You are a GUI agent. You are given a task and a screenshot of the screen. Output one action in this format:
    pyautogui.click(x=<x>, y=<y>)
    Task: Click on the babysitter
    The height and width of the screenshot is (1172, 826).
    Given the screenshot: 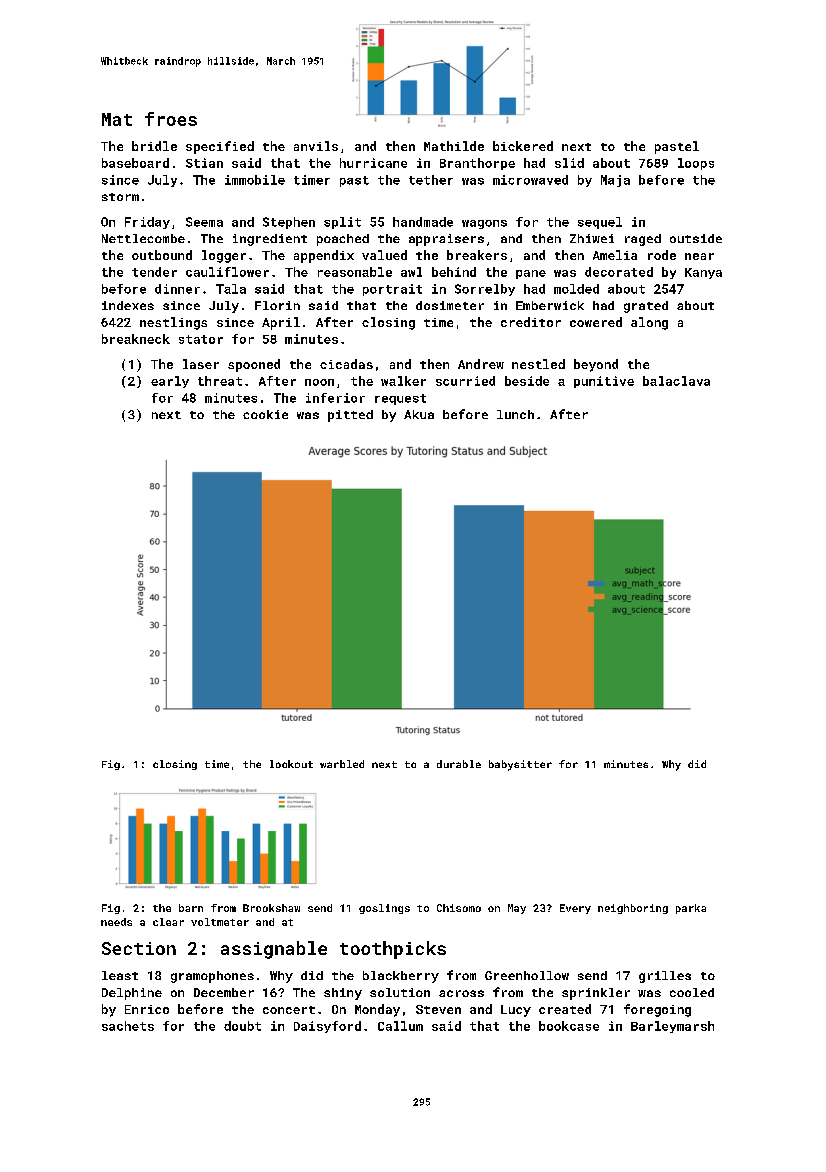 What is the action you would take?
    pyautogui.click(x=520, y=765)
